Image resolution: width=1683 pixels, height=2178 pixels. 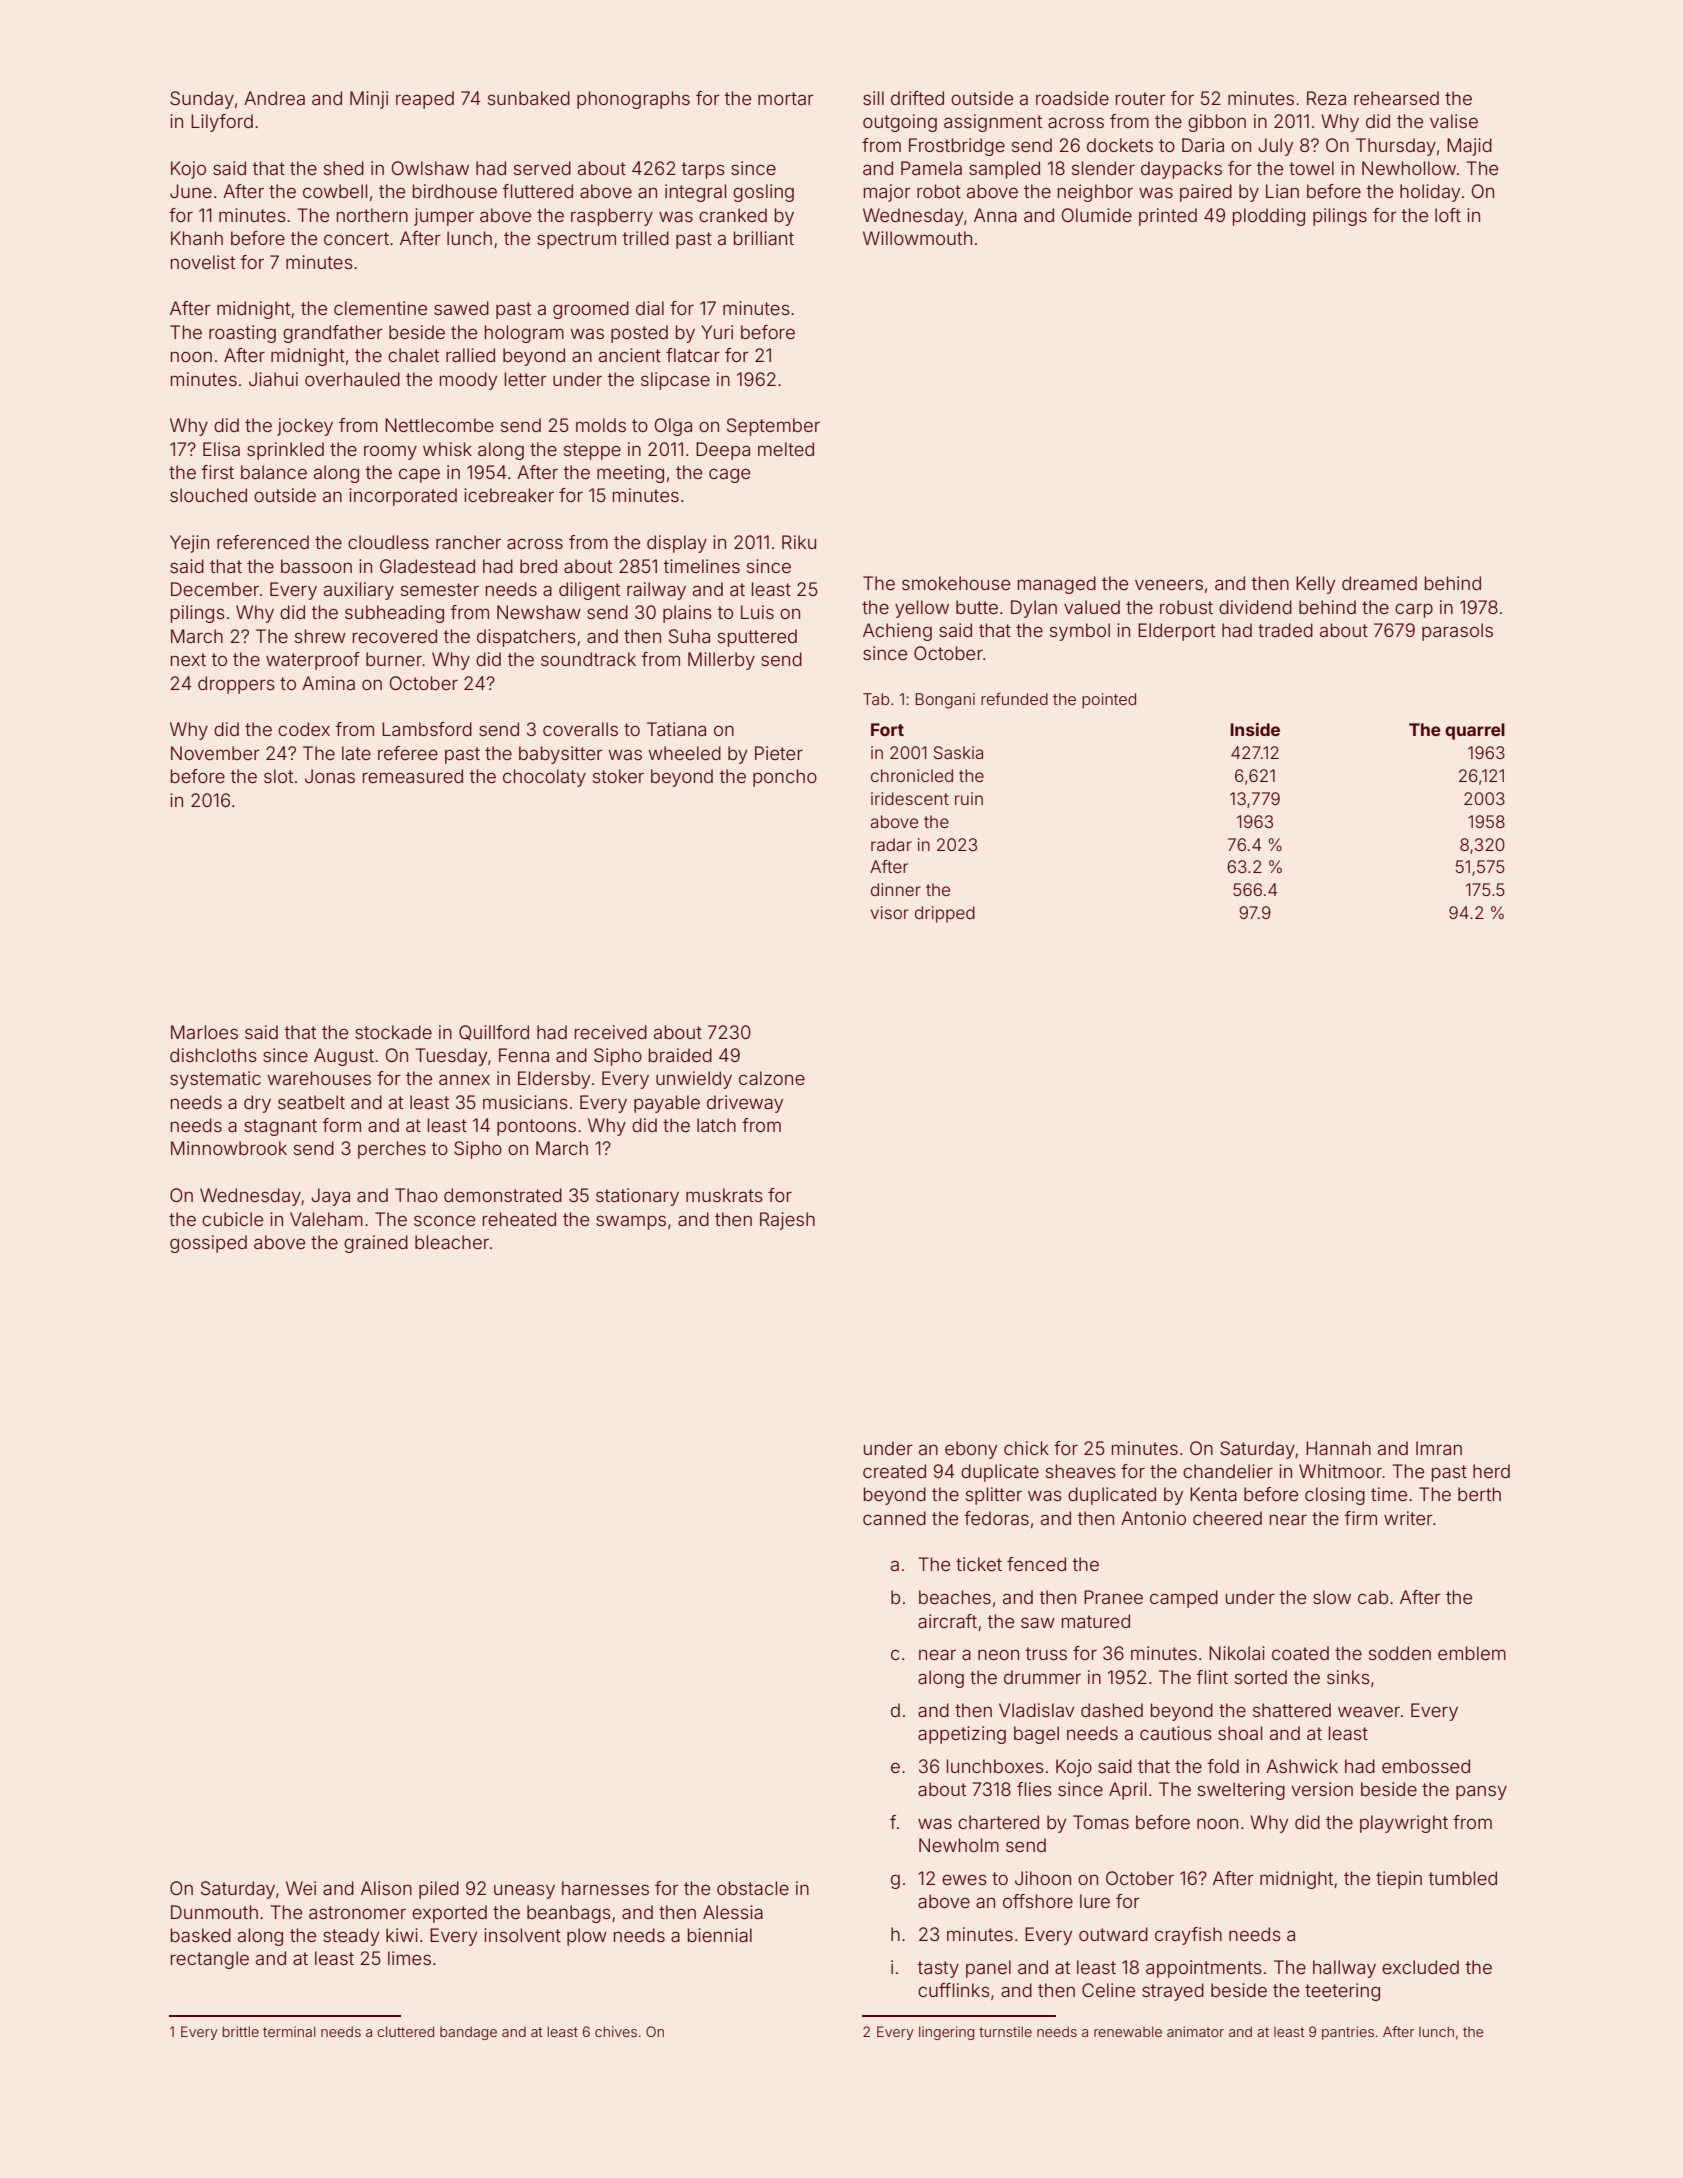 What do you see at coordinates (335, 191) in the image?
I see `cowbell` at bounding box center [335, 191].
